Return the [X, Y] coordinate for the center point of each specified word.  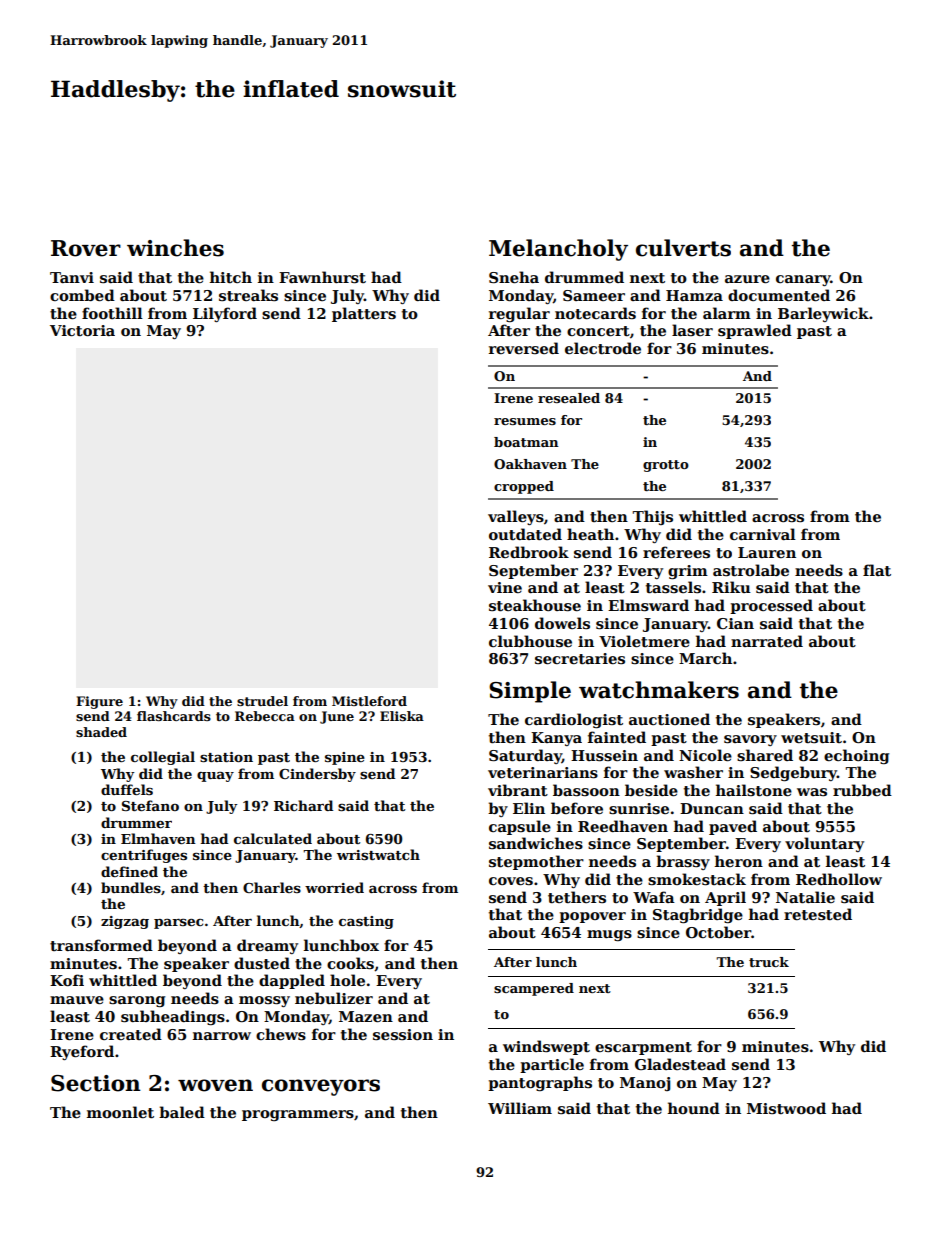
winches [175, 248]
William [520, 1108]
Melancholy [558, 250]
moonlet [120, 1112]
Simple [530, 692]
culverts [683, 248]
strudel [262, 701]
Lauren [767, 552]
